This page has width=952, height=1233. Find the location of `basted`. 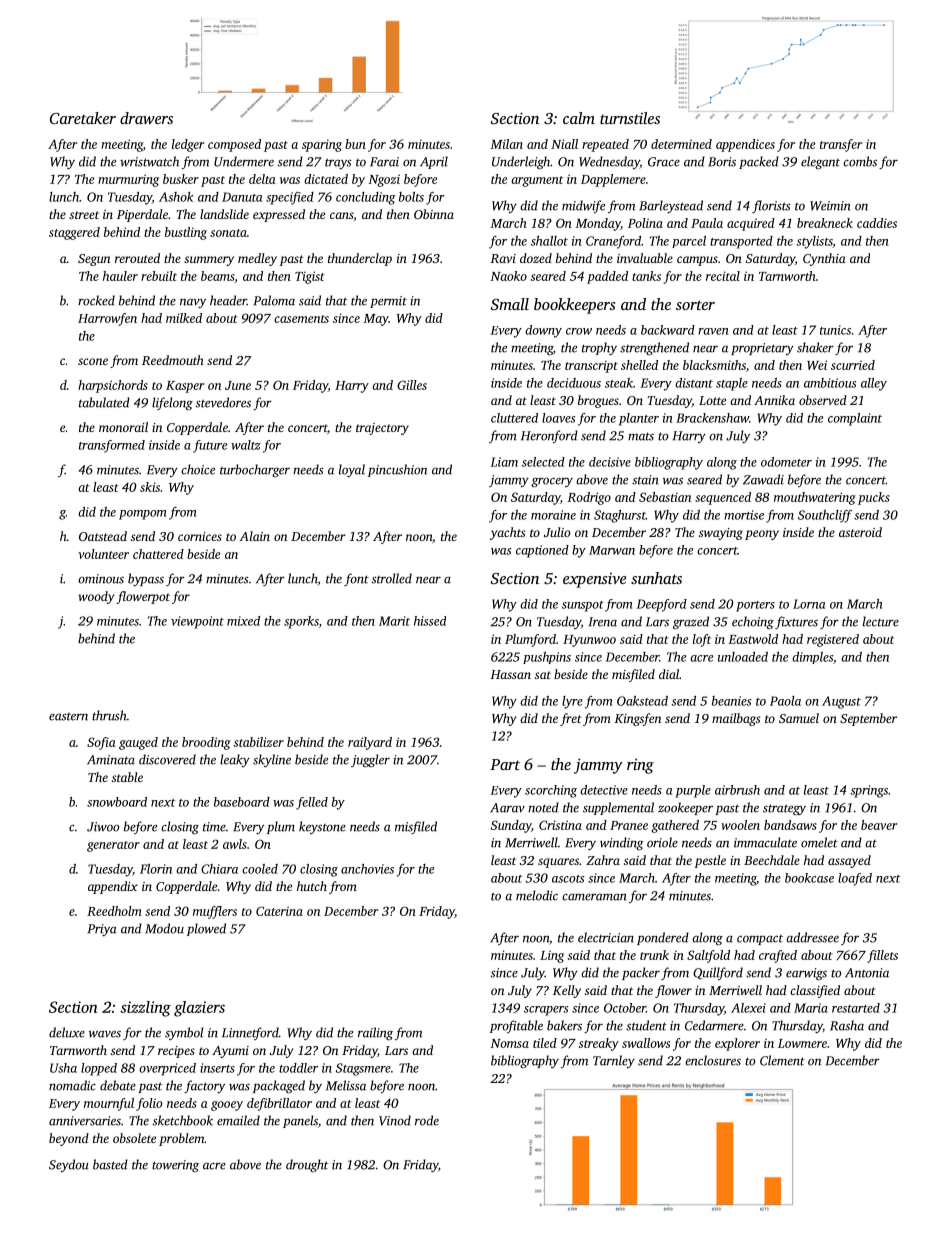

basted is located at coordinates (110, 1164).
